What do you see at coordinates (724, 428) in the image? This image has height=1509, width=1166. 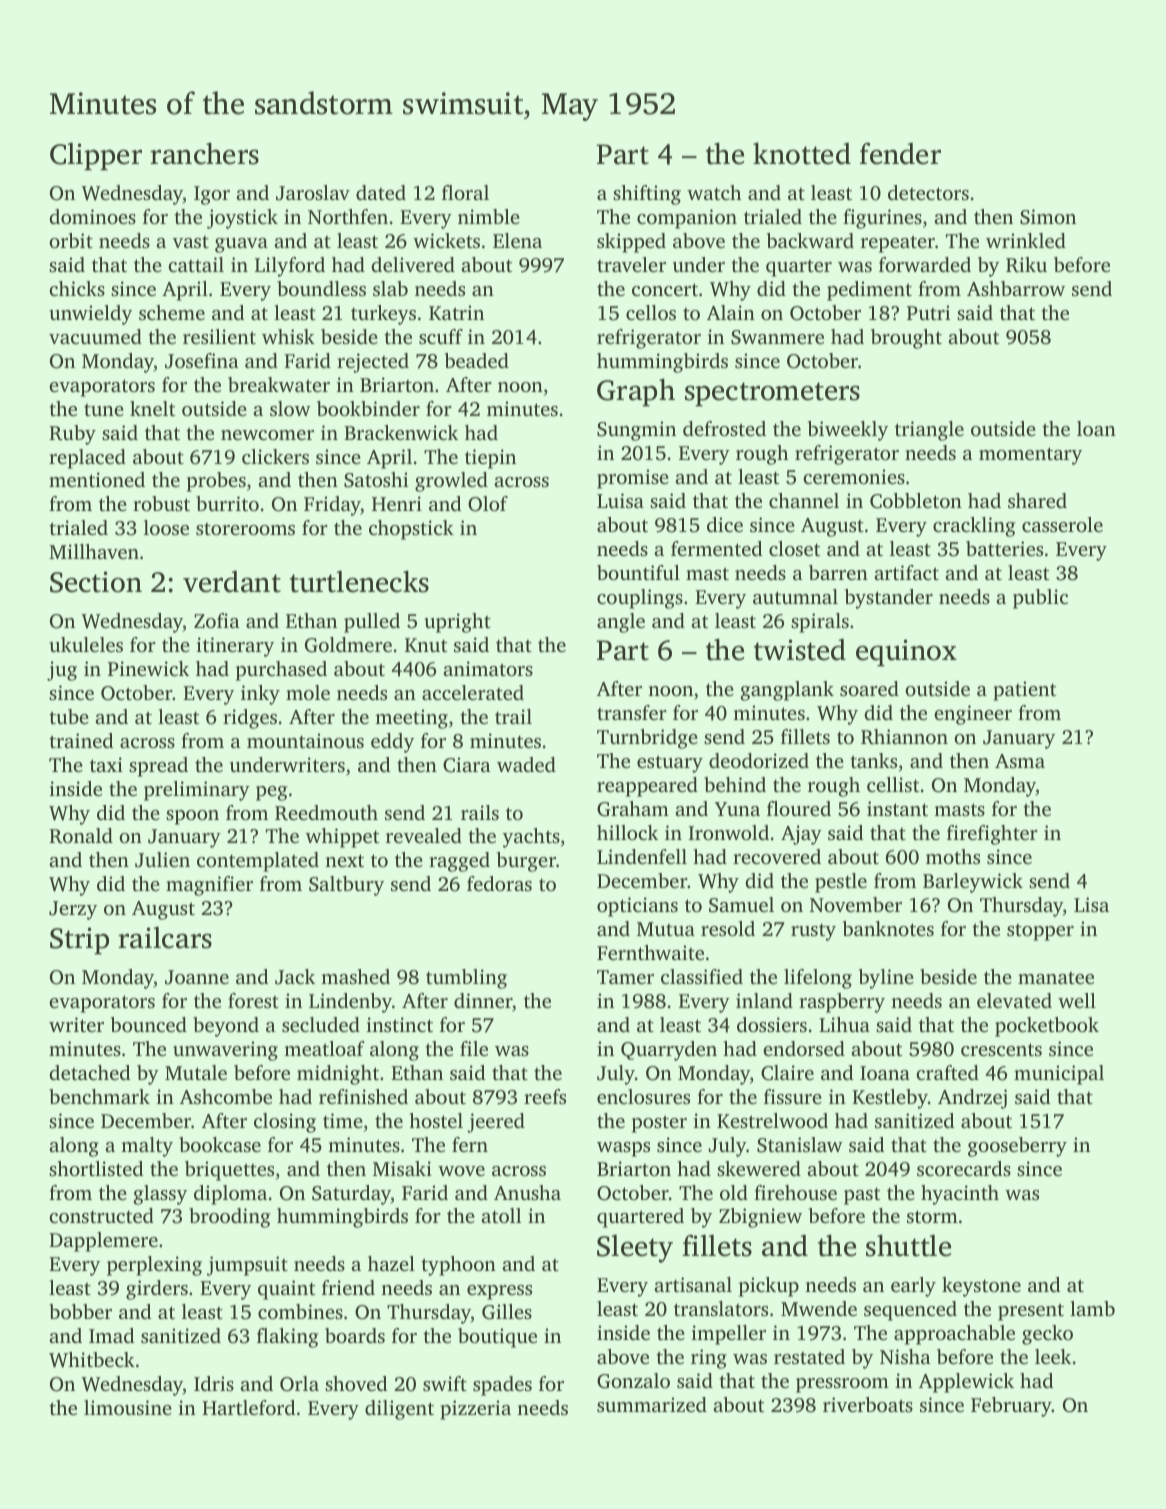 I see `defrosted` at bounding box center [724, 428].
